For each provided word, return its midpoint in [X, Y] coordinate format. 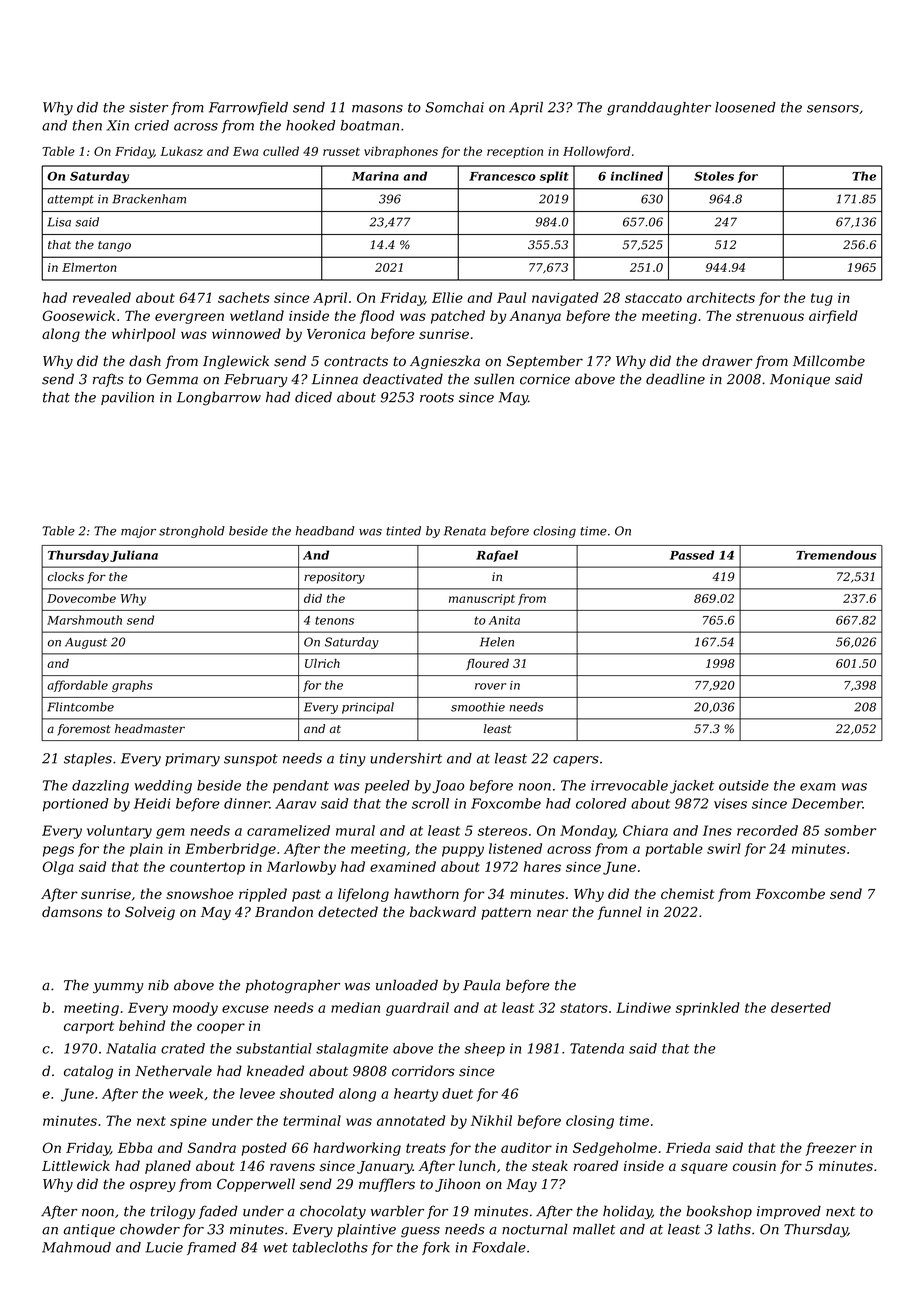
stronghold [192, 532]
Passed [692, 555]
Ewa [245, 151]
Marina [375, 176]
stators [584, 1008]
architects [721, 297]
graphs [132, 686]
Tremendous [836, 555]
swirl [724, 848]
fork [436, 1248]
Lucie [164, 1247]
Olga [58, 868]
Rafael [497, 556]
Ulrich [322, 663]
